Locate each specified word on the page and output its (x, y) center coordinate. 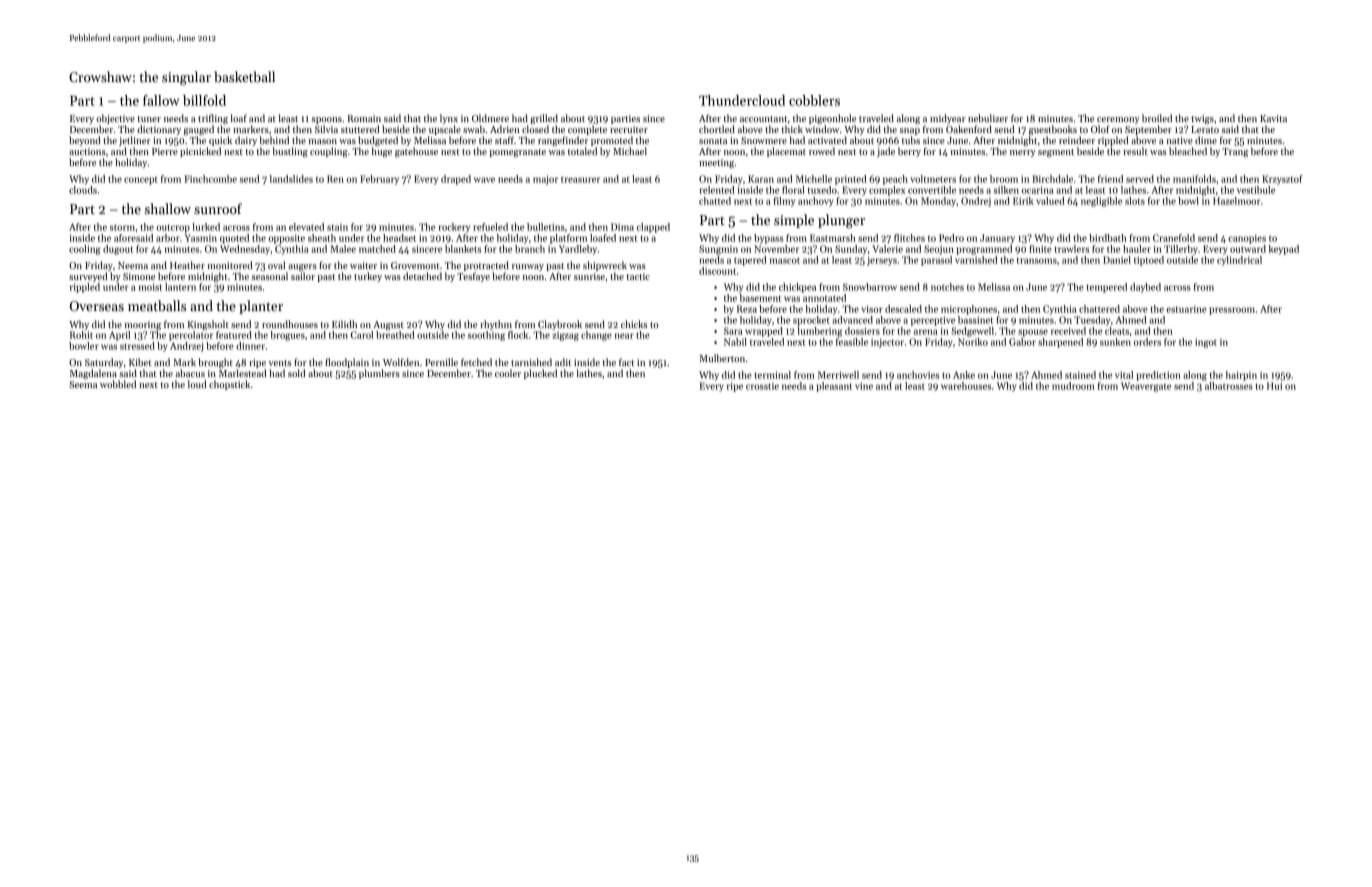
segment (1056, 153)
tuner (149, 119)
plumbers (379, 374)
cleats (1117, 331)
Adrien (505, 129)
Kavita (1273, 118)
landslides (291, 179)
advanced (852, 320)
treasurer (580, 180)
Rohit (81, 335)
